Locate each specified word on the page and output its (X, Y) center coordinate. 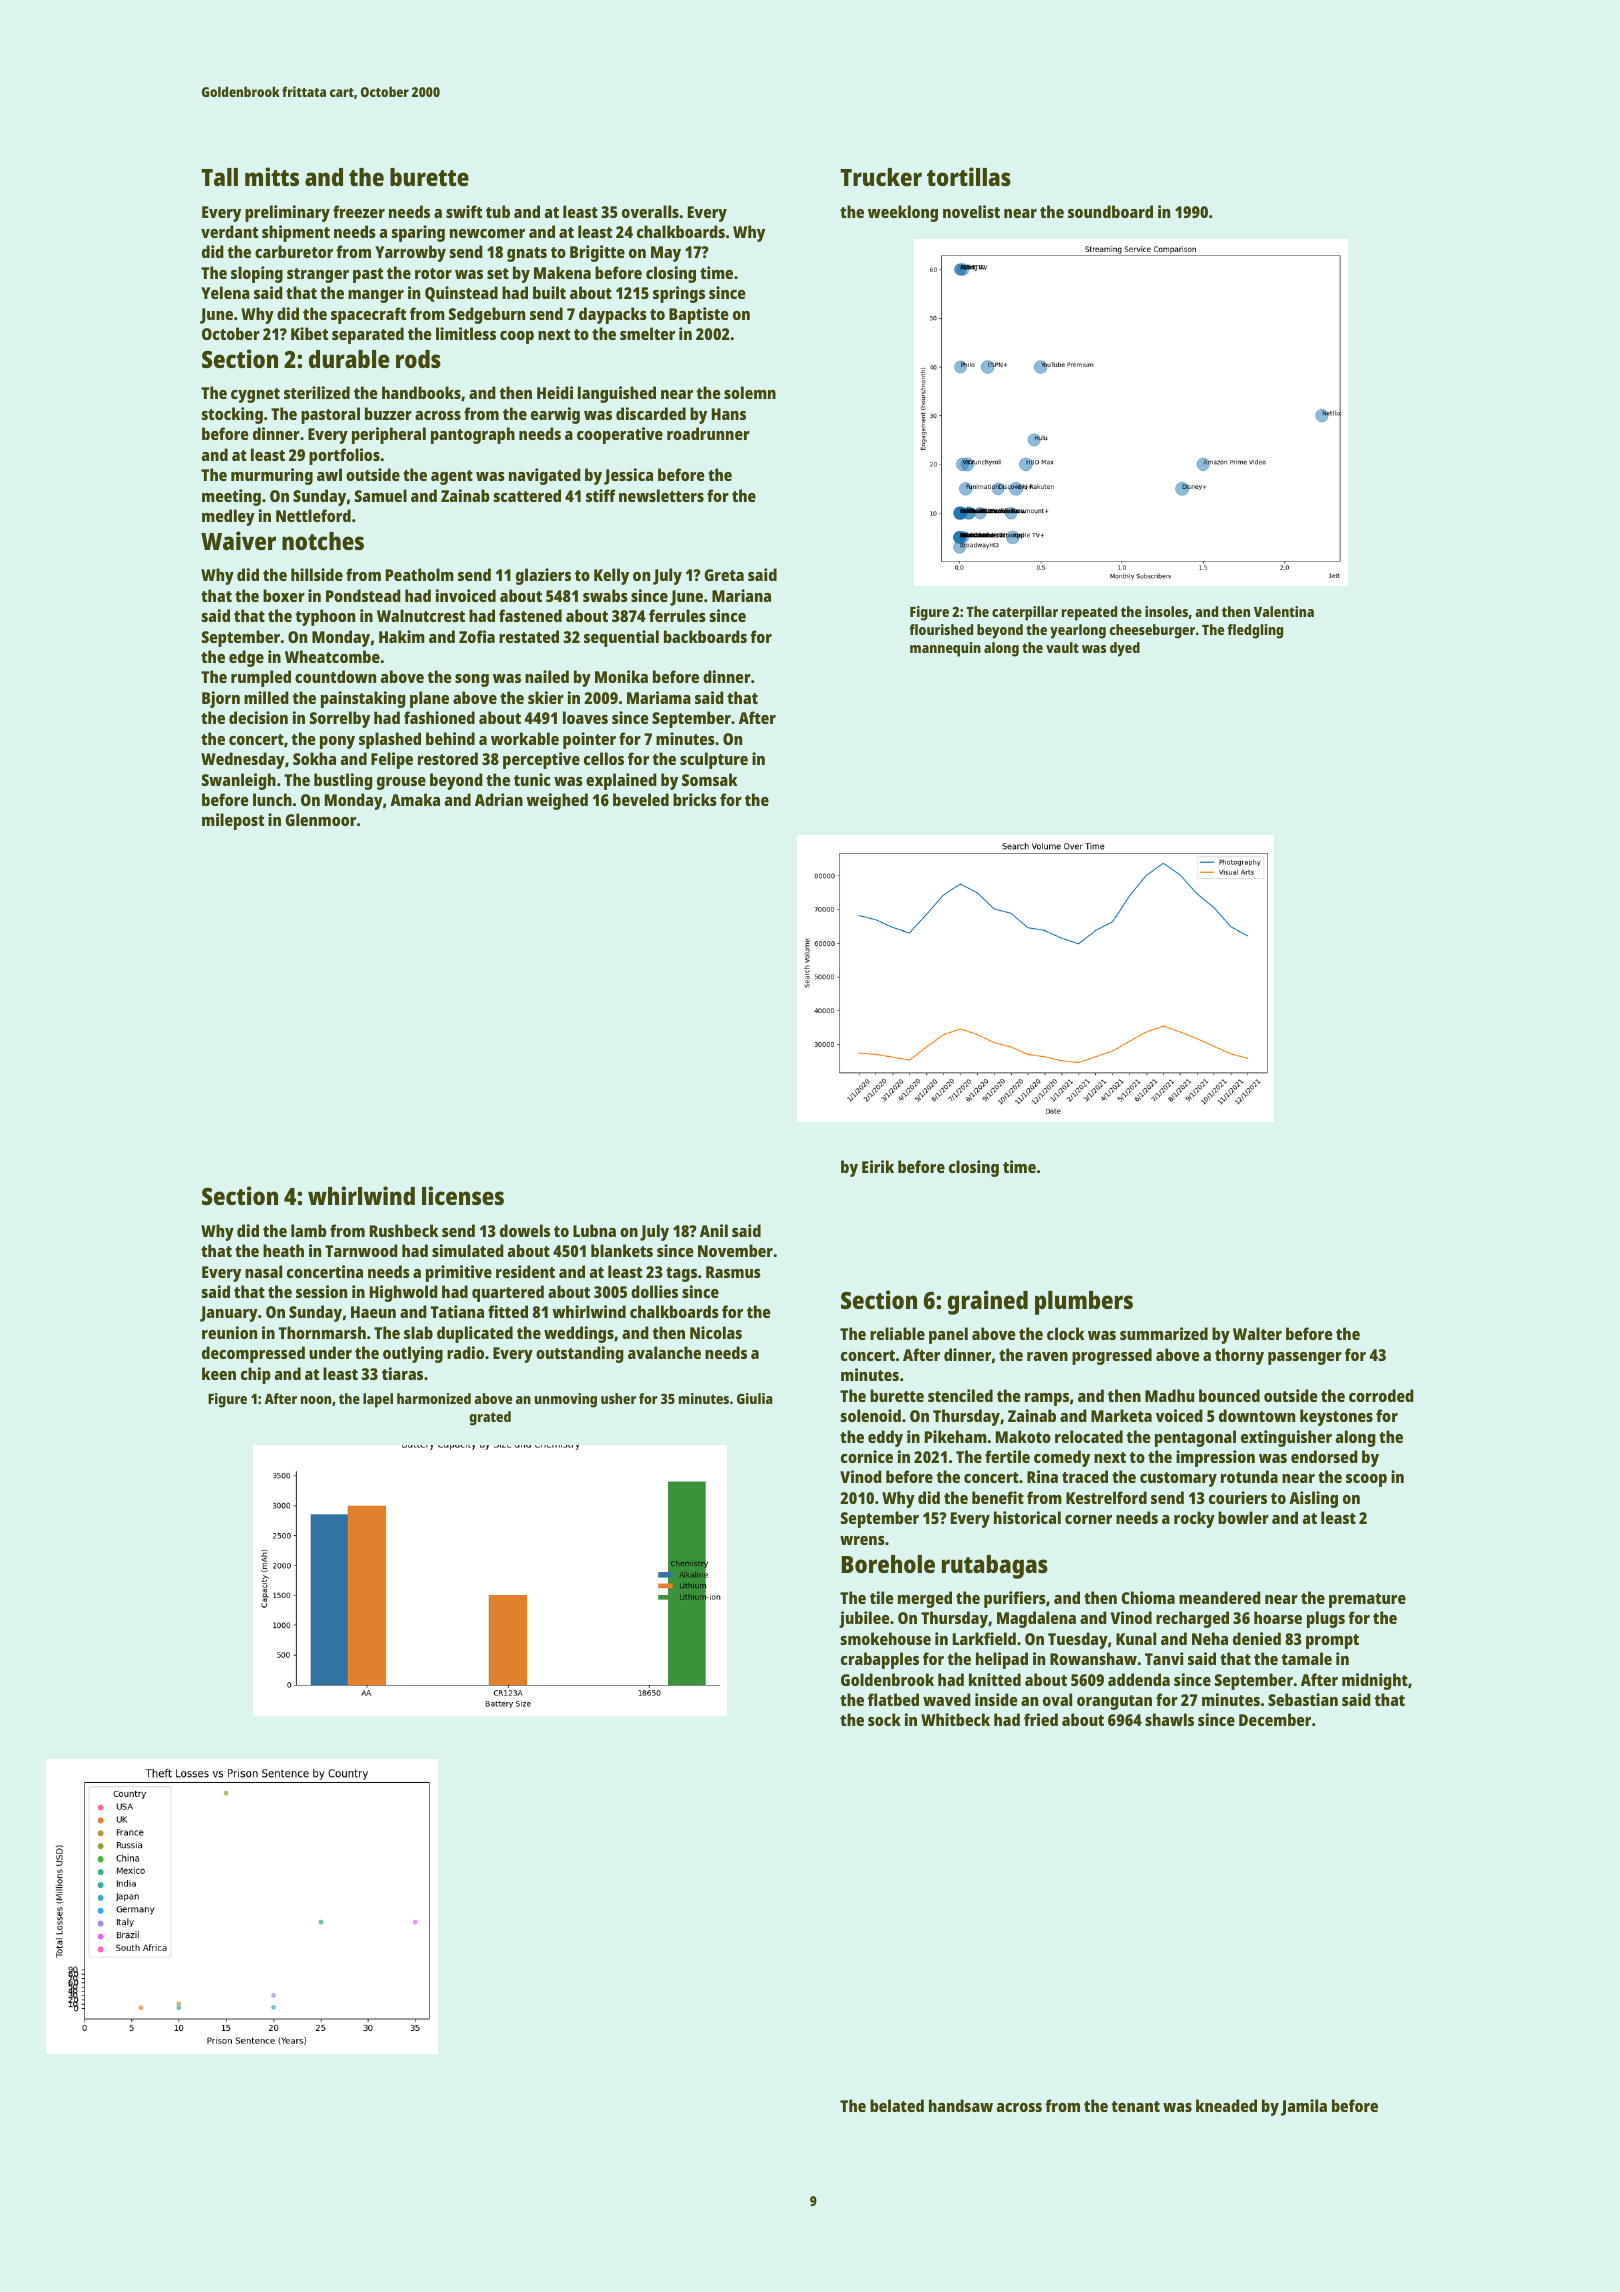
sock (884, 1719)
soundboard (1110, 211)
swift (464, 211)
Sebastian (1303, 1699)
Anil (714, 1230)
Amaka (415, 799)
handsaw (961, 2105)
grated (490, 1418)
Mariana (741, 595)
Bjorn (221, 699)
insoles (1166, 611)
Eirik (878, 1166)
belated (897, 2105)
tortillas (969, 176)
